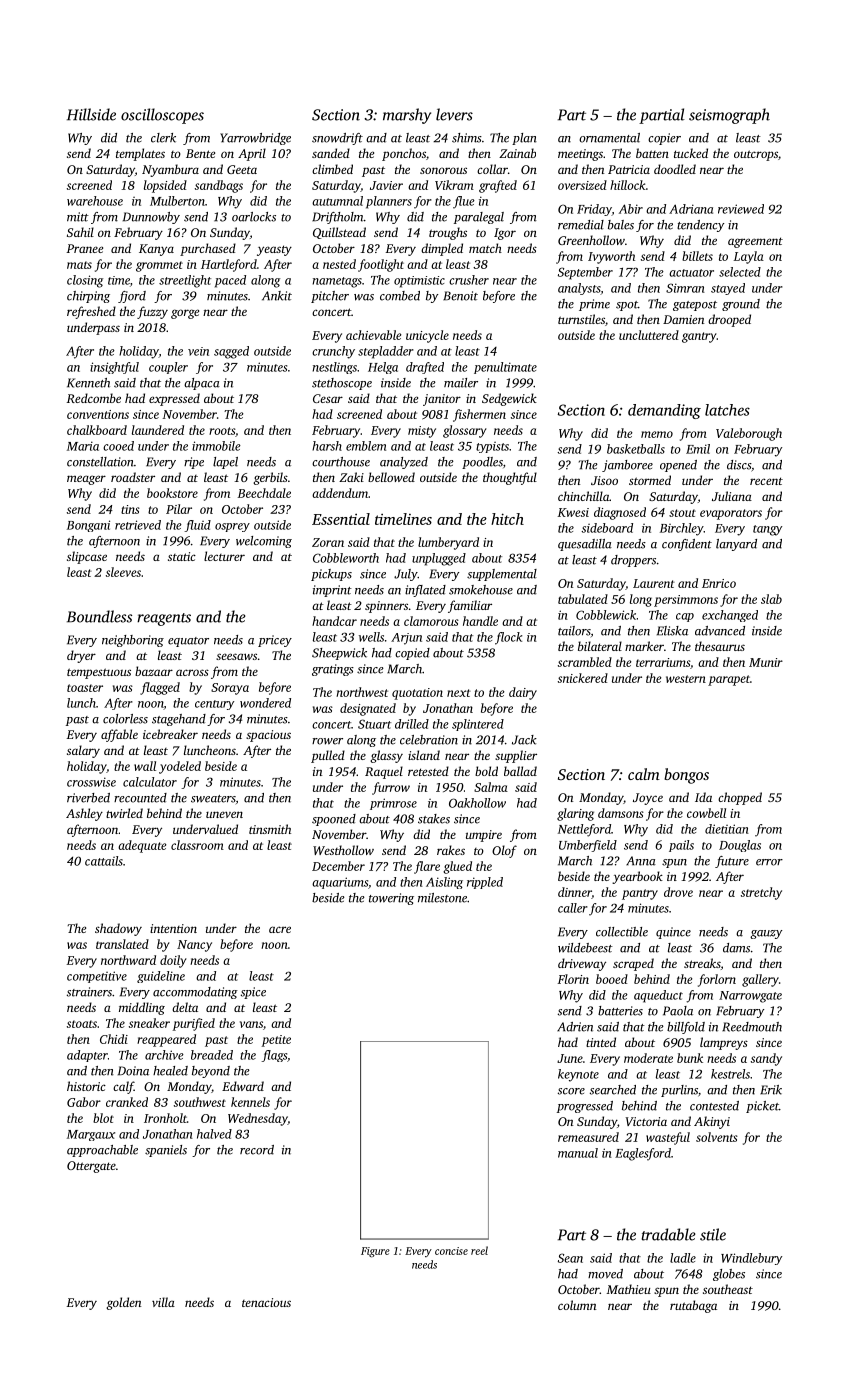  Describe the element at coordinates (404, 463) in the screenshot. I see `analyzed` at that location.
